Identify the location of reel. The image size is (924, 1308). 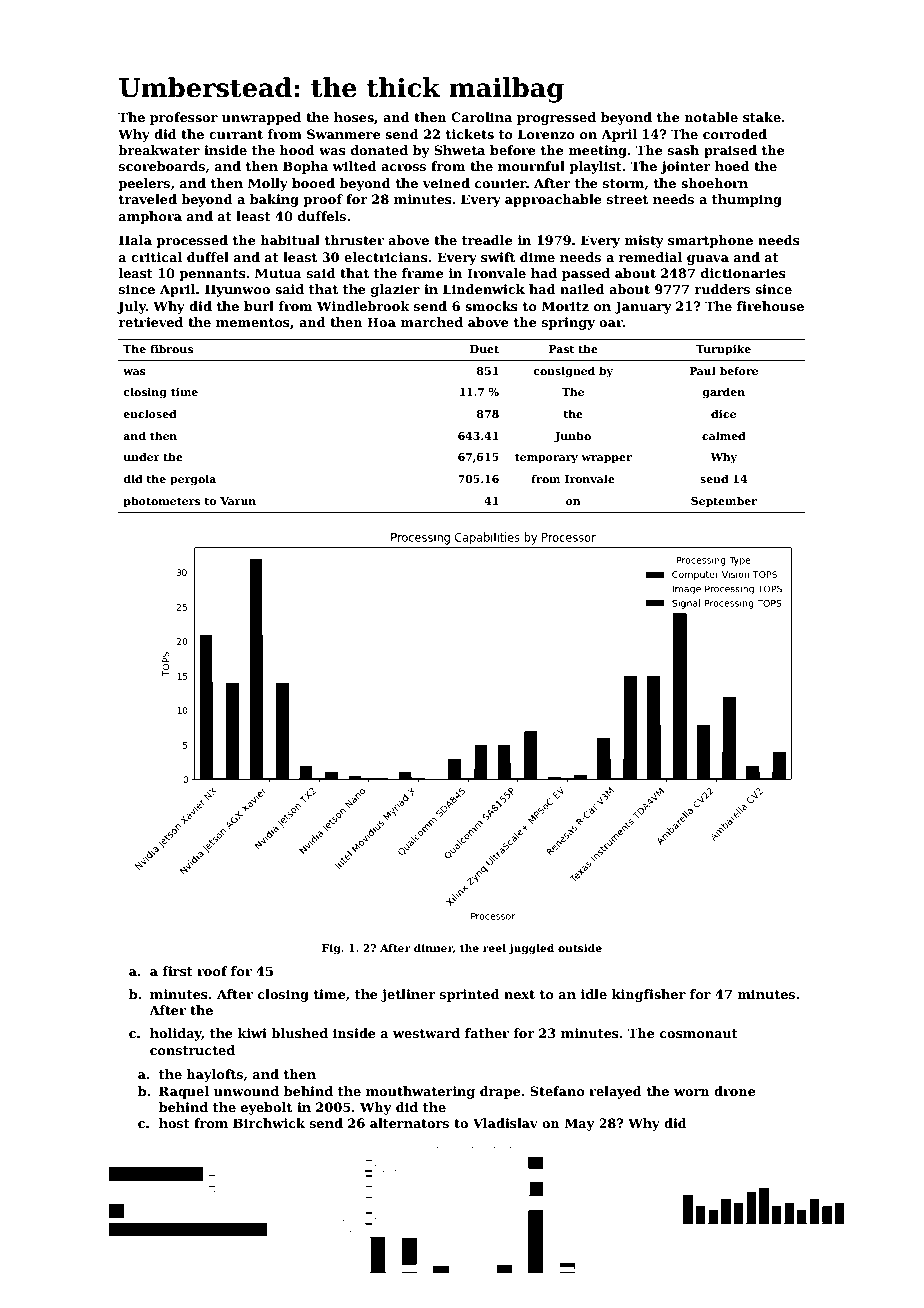
(494, 948).
